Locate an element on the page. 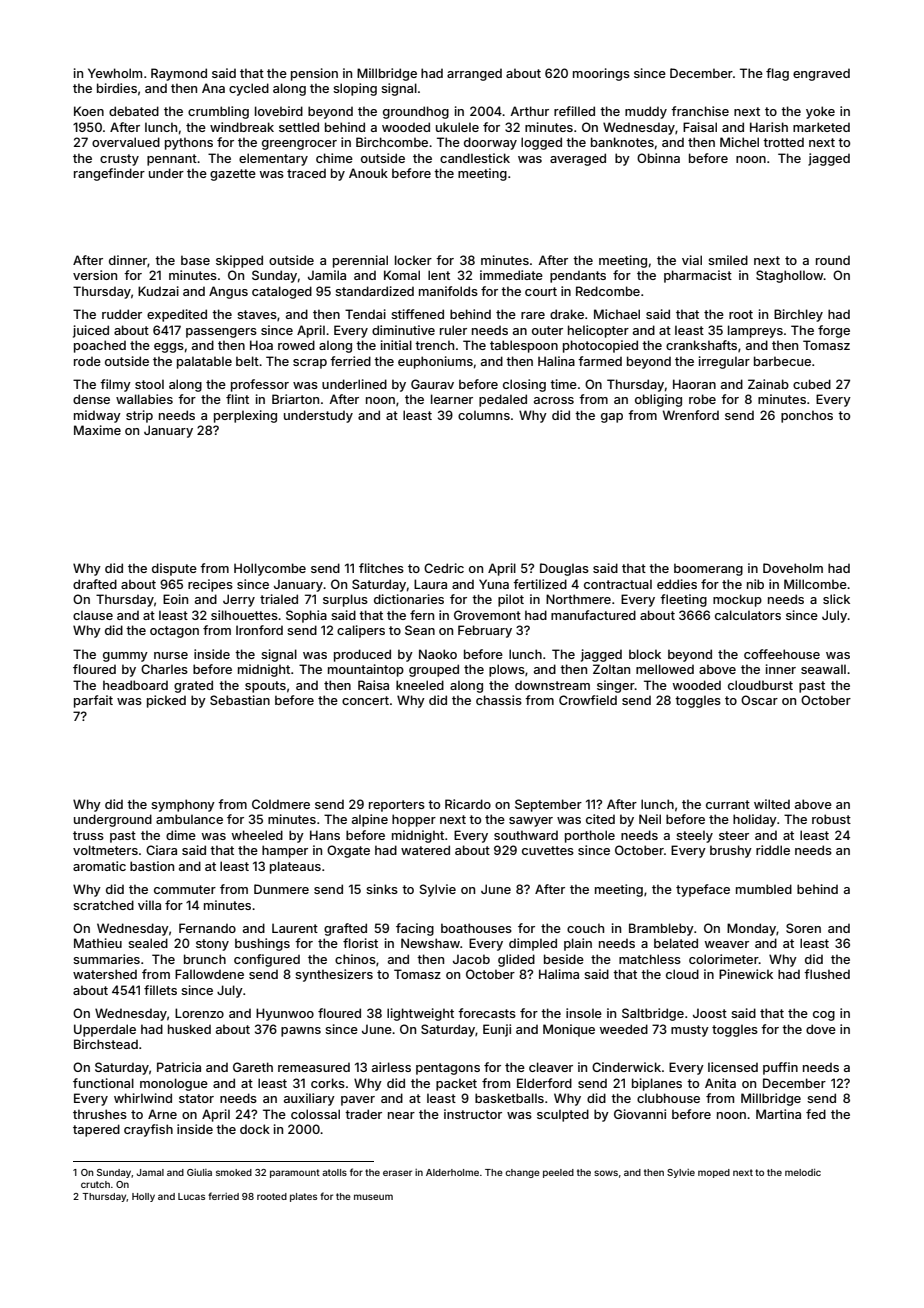 This image has width=924, height=1308. expedited is located at coordinates (177, 315).
